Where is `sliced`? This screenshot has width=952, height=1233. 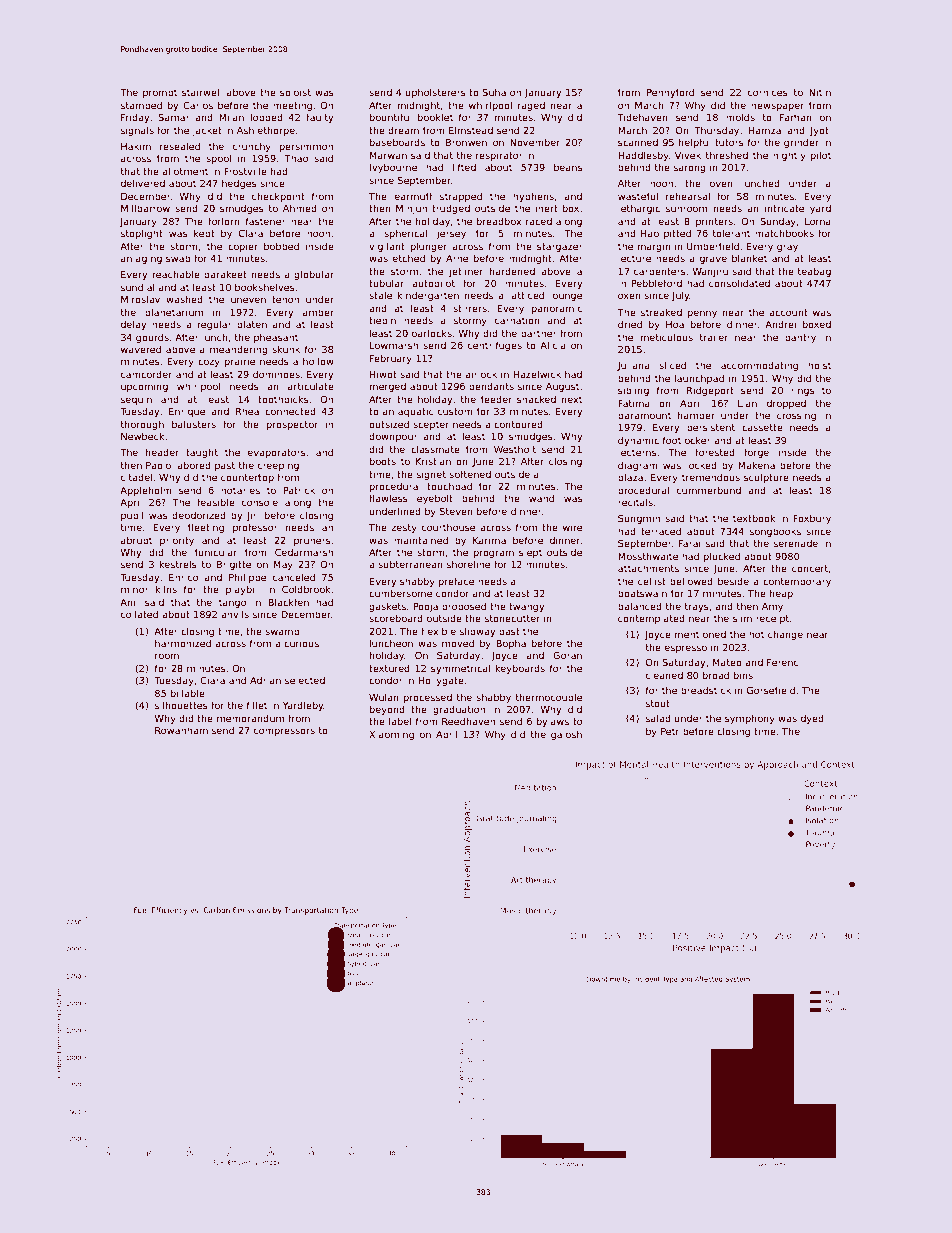 sliced is located at coordinates (672, 365).
